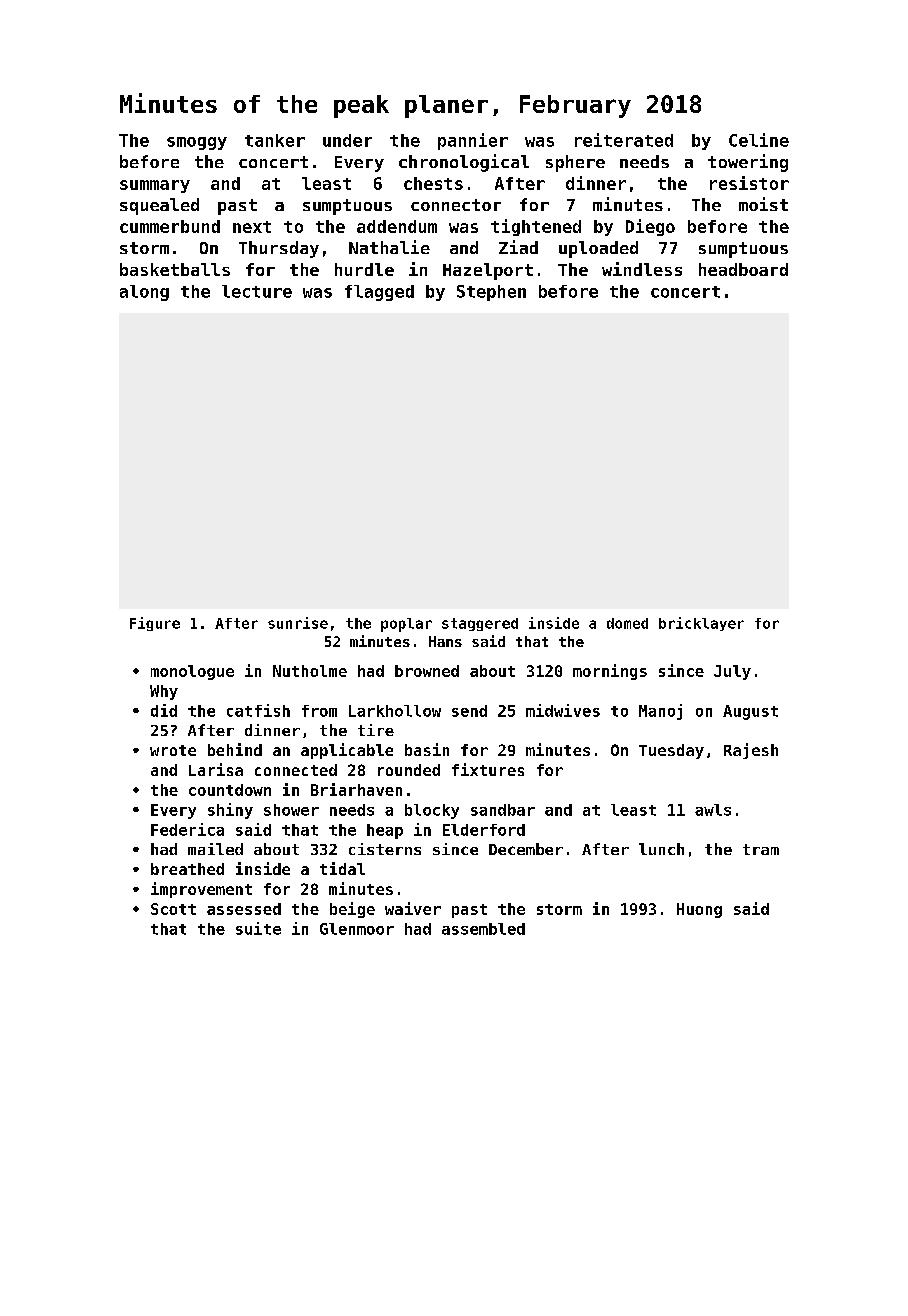  I want to click on improvement, so click(201, 890).
